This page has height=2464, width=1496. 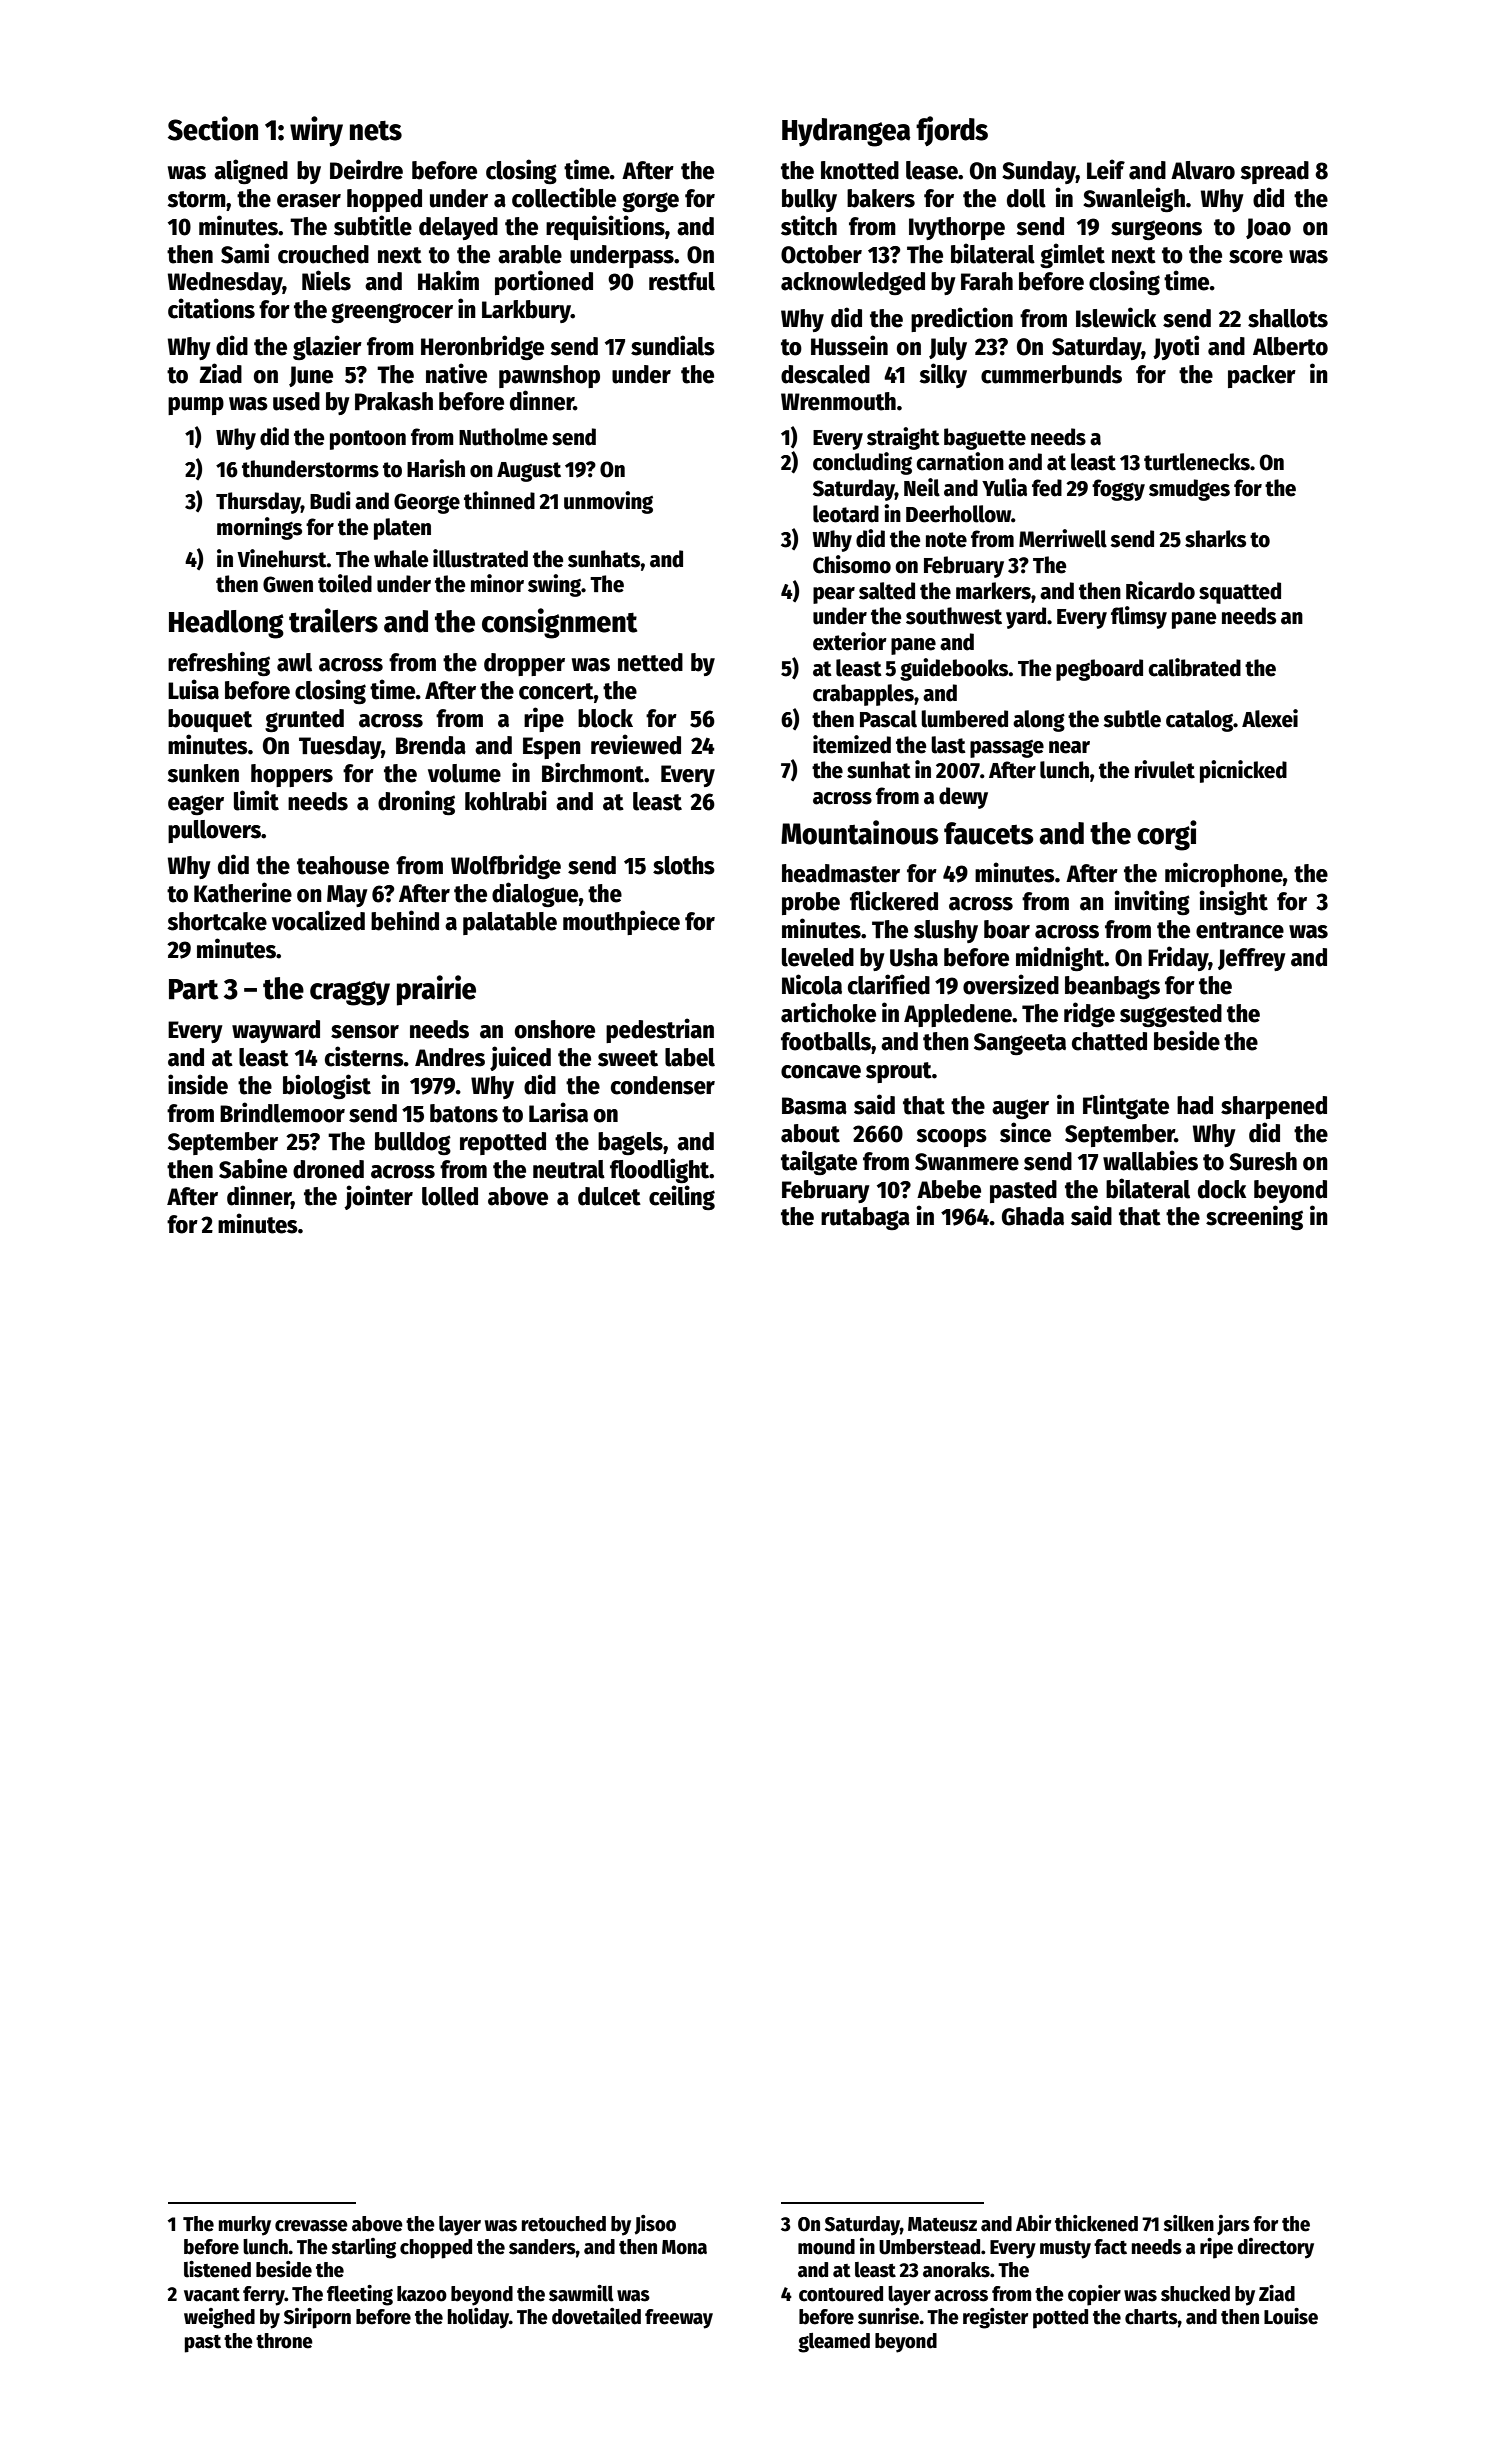 What do you see at coordinates (846, 132) in the page?
I see `Hydrangea` at bounding box center [846, 132].
